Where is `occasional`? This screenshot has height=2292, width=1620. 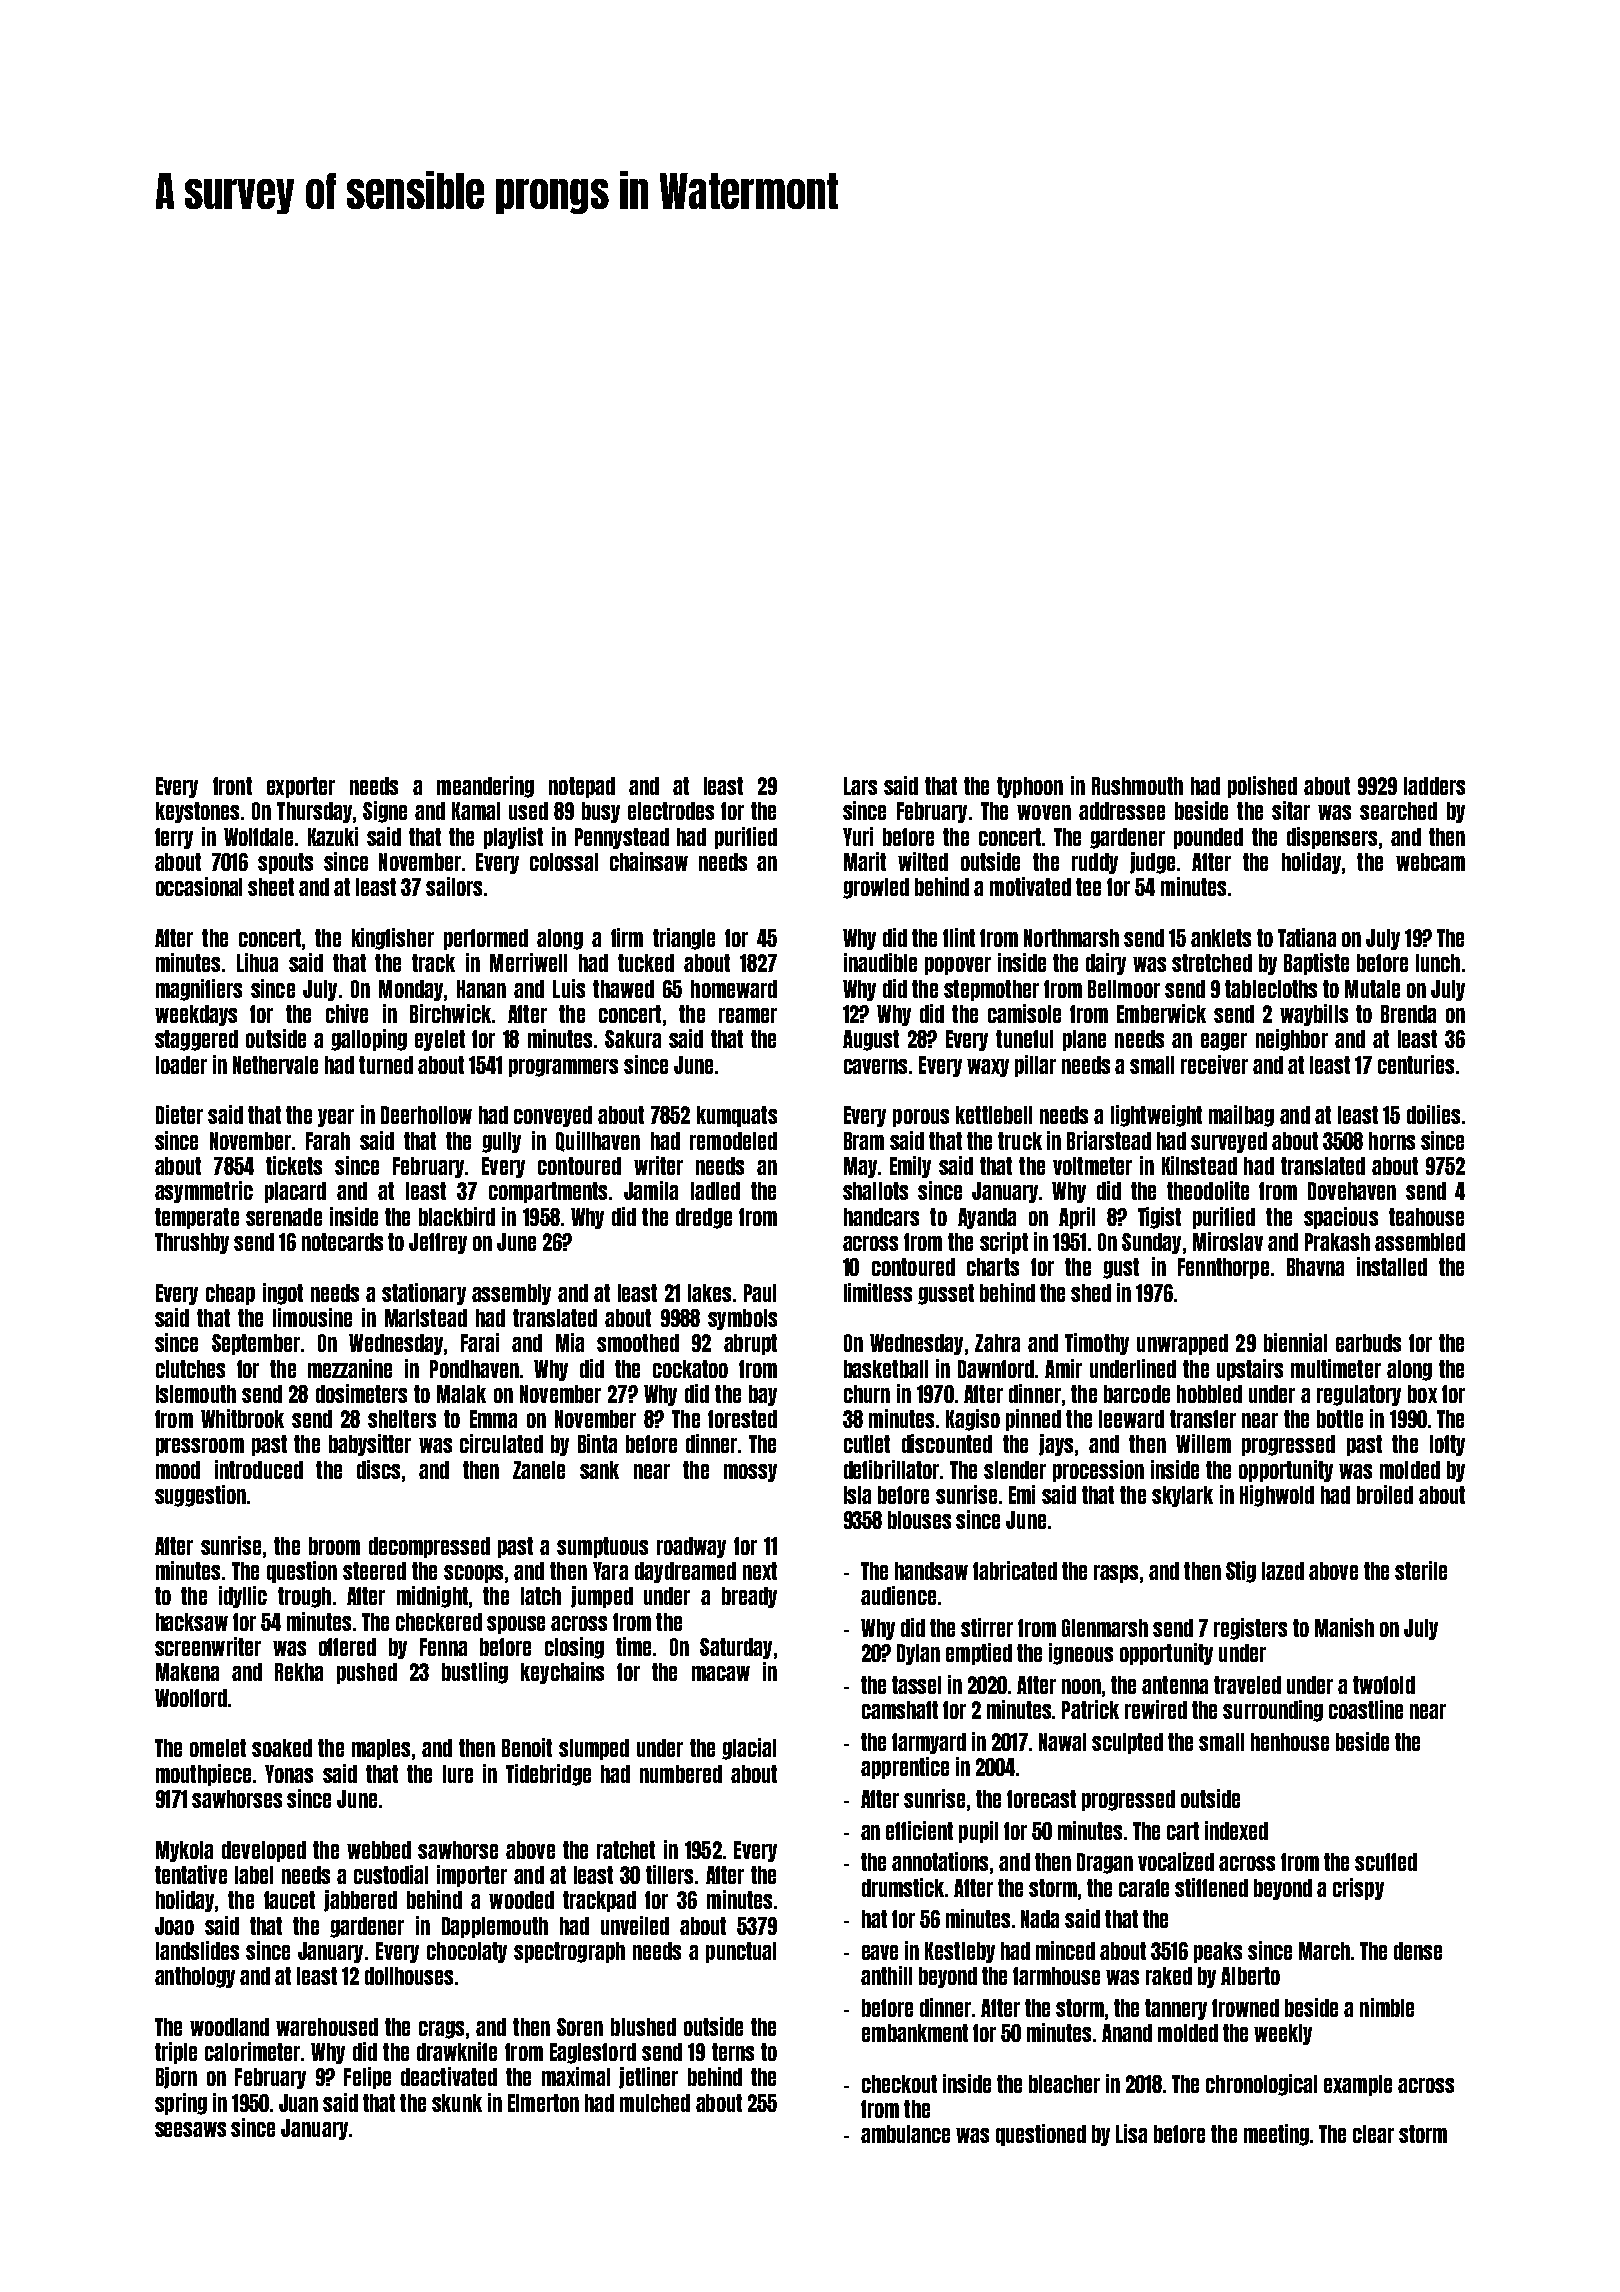
occasional is located at coordinates (199, 886).
